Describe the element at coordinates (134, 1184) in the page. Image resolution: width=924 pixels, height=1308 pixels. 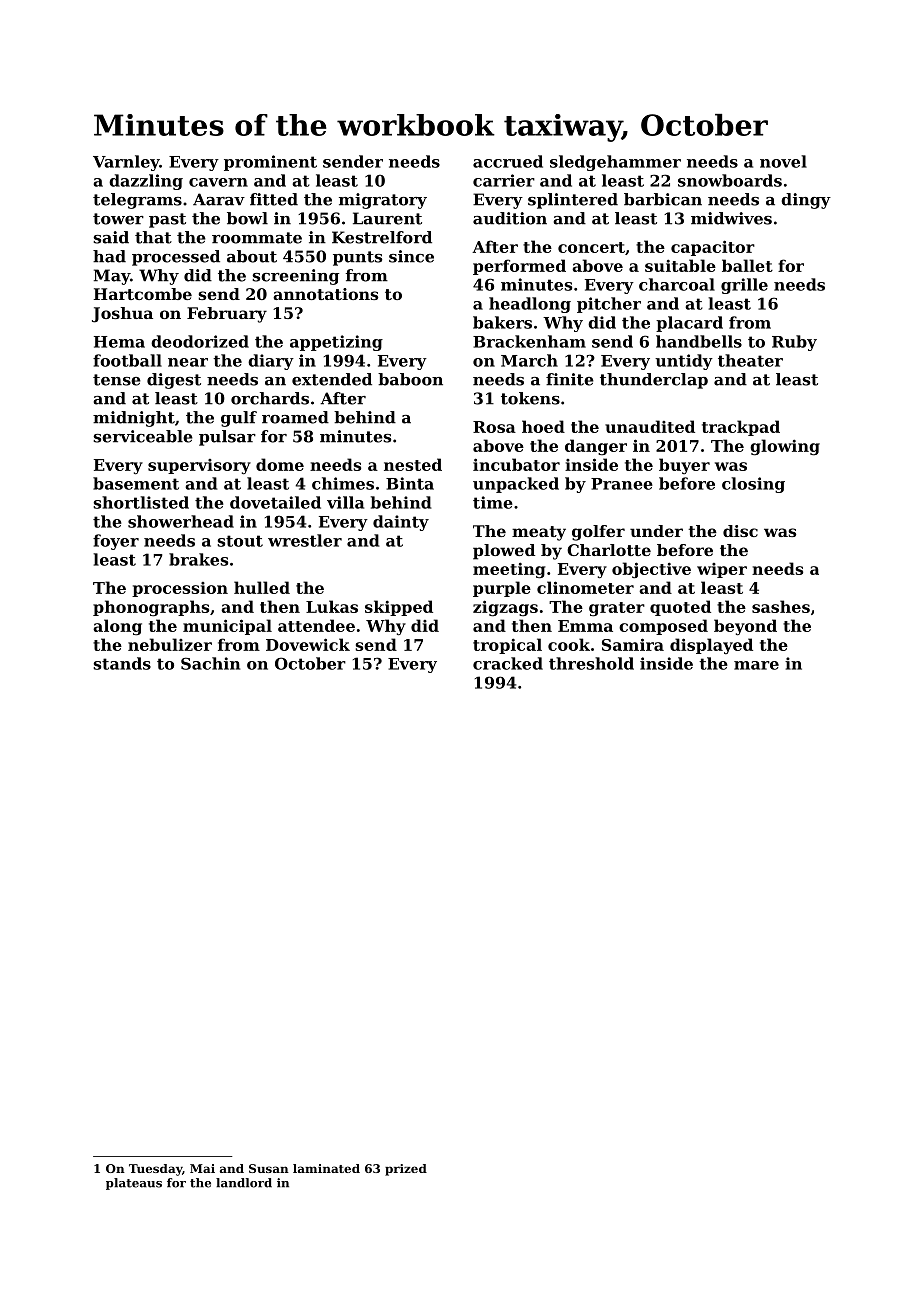
I see `plateaus` at that location.
